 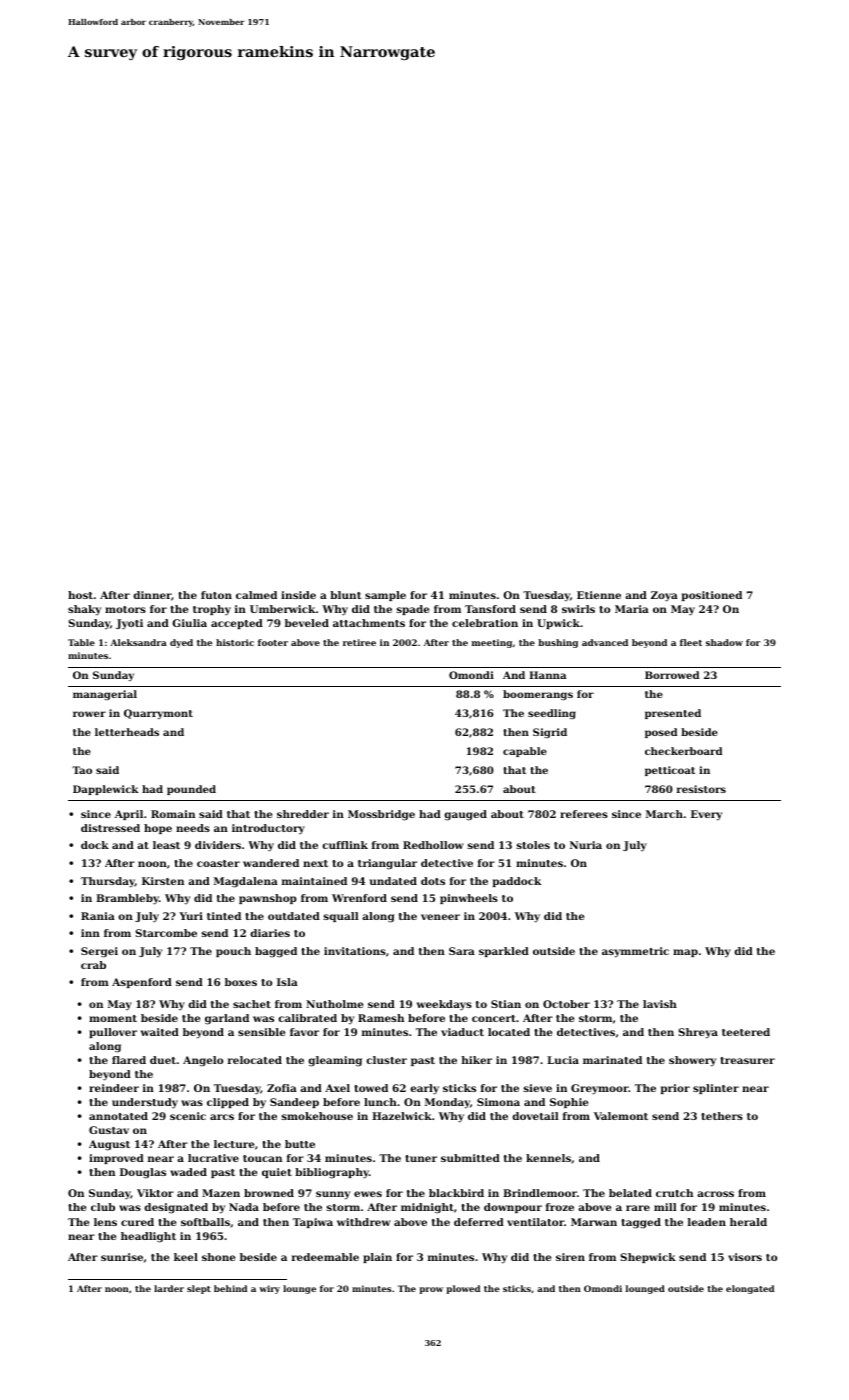 I want to click on viaduct, so click(x=462, y=1032).
